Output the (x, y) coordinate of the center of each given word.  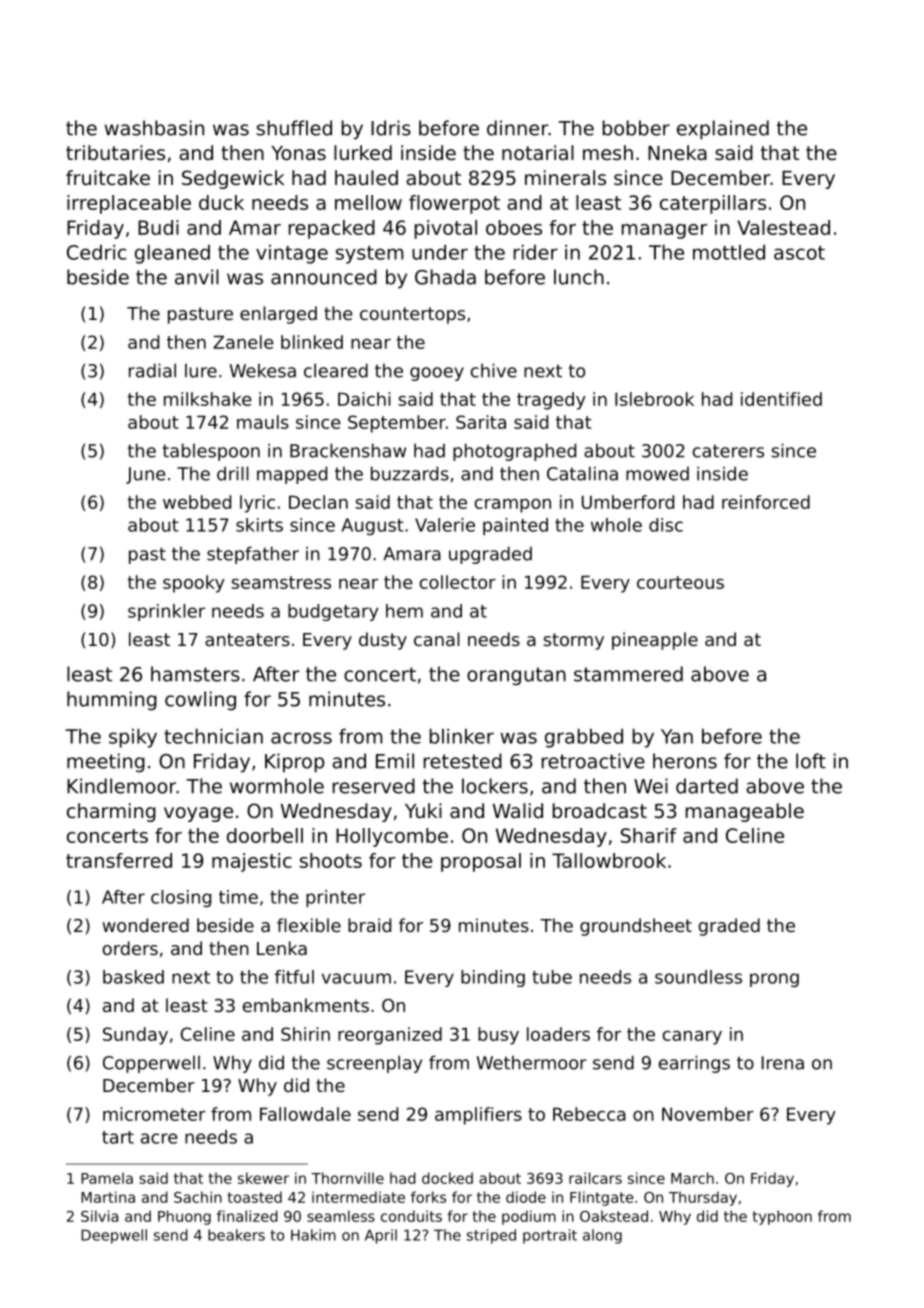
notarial (538, 153)
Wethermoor (532, 1062)
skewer (263, 1178)
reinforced (766, 502)
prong (774, 980)
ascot (799, 253)
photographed (514, 452)
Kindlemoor (121, 786)
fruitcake (108, 178)
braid (369, 925)
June (145, 475)
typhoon (782, 1217)
